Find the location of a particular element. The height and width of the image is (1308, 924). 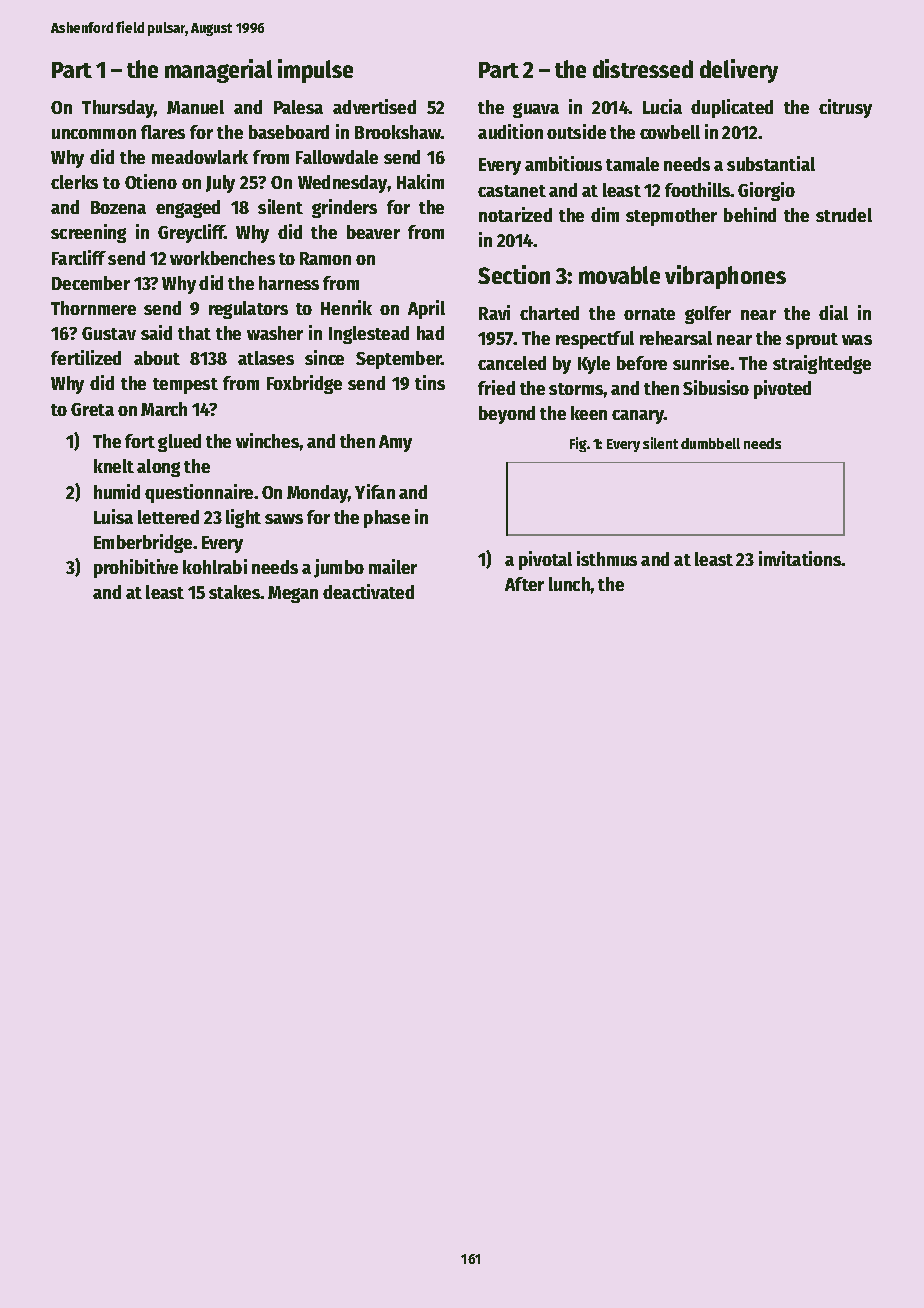

since is located at coordinates (324, 357).
